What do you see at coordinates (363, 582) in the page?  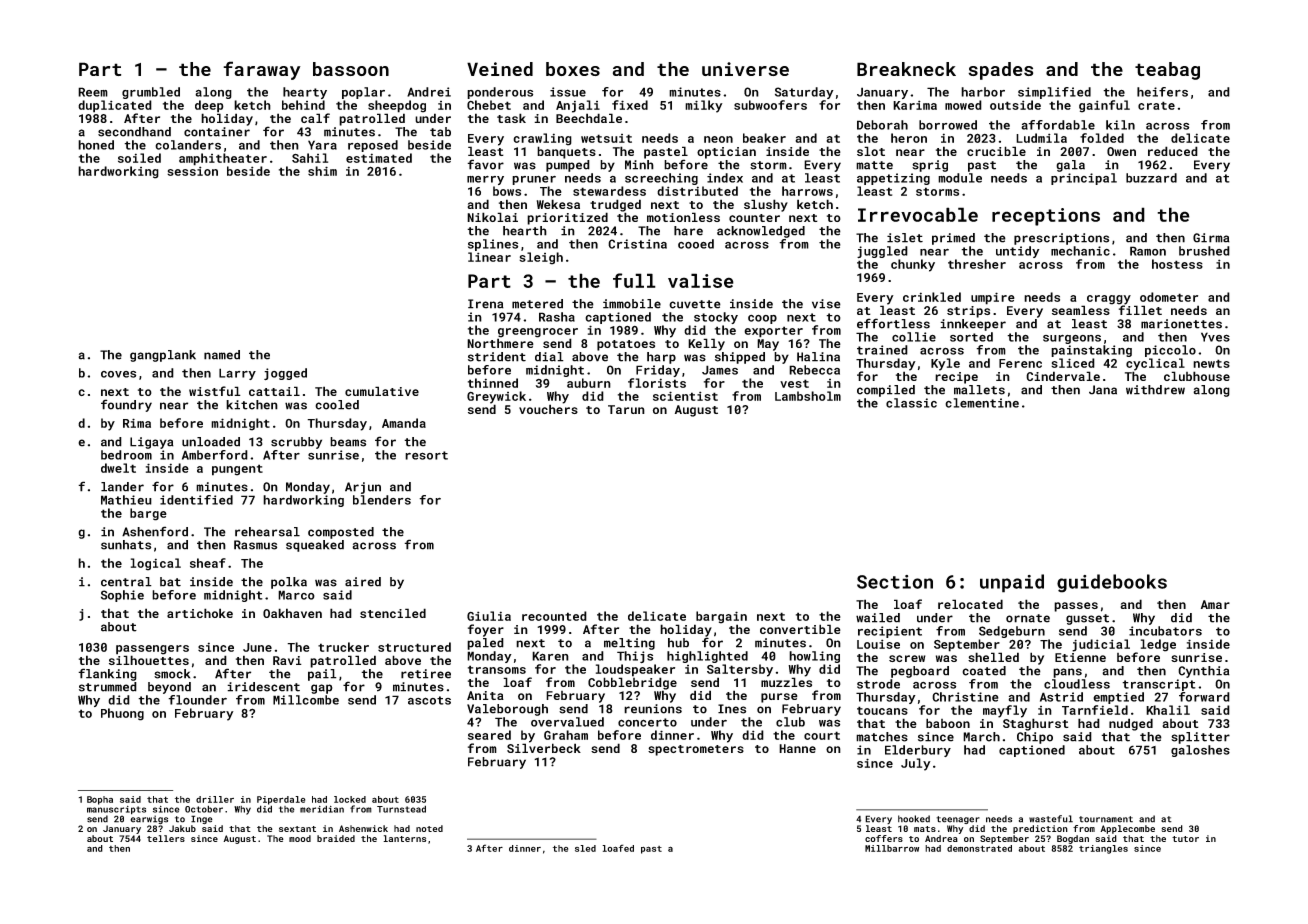 I see `aired` at bounding box center [363, 582].
